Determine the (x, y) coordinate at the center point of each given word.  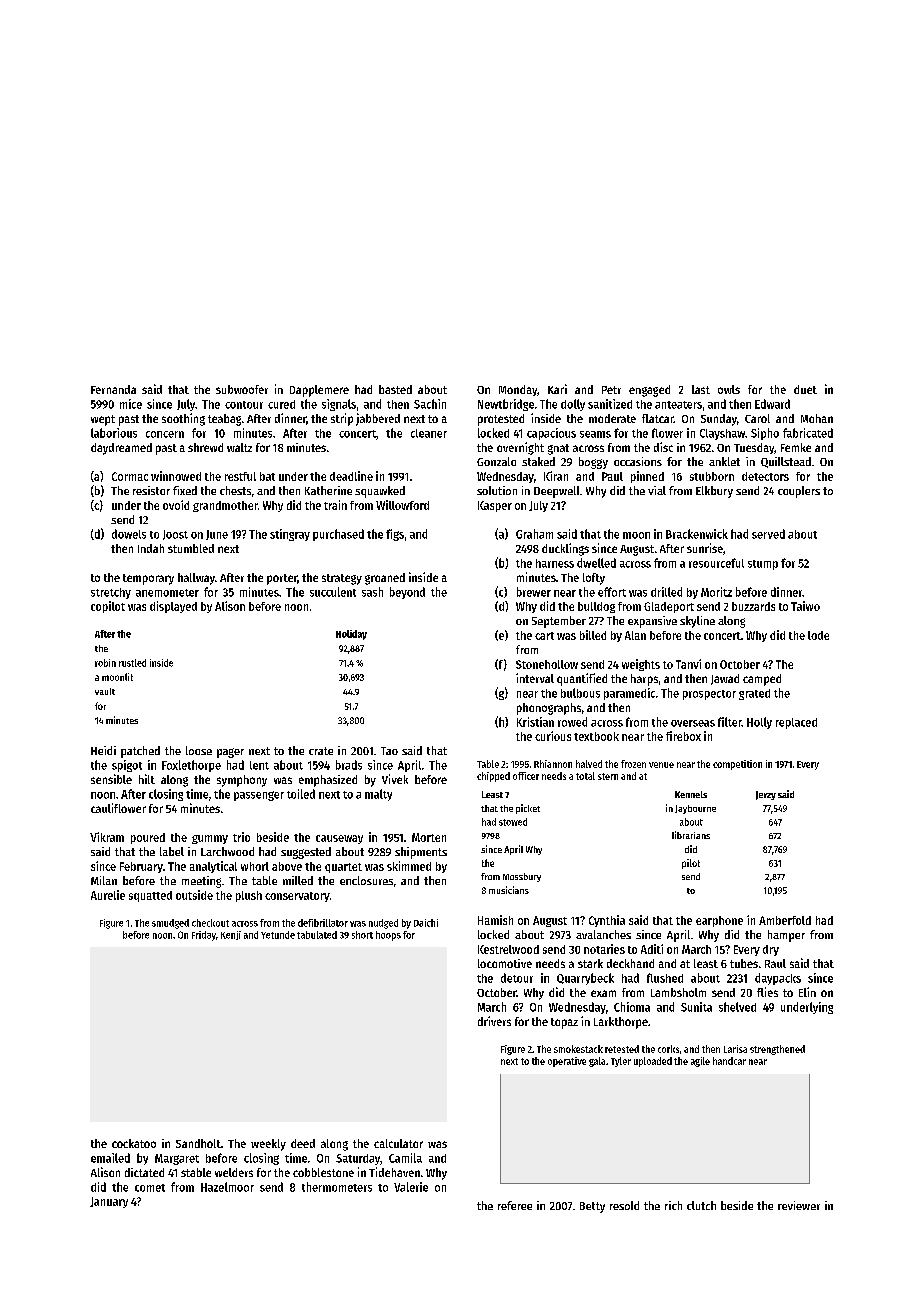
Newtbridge (506, 405)
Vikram (107, 837)
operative (567, 1062)
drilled (666, 592)
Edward (772, 404)
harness (555, 563)
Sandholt (198, 1143)
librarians (691, 835)
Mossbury (522, 877)
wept (103, 420)
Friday (204, 936)
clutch (701, 1205)
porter (282, 579)
